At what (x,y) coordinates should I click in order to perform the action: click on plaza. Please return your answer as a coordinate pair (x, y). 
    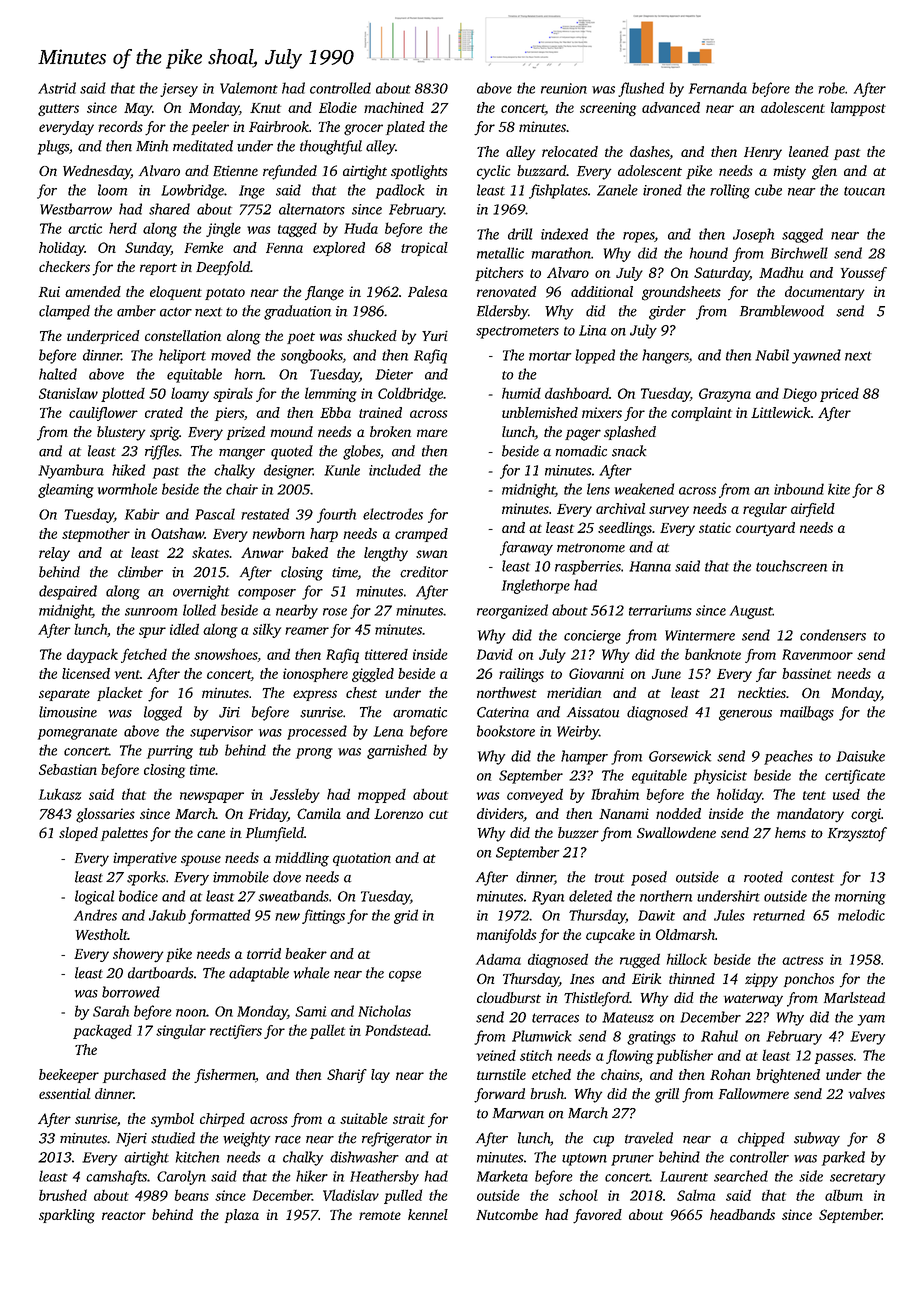
    Looking at the image, I should click on (242, 1216).
